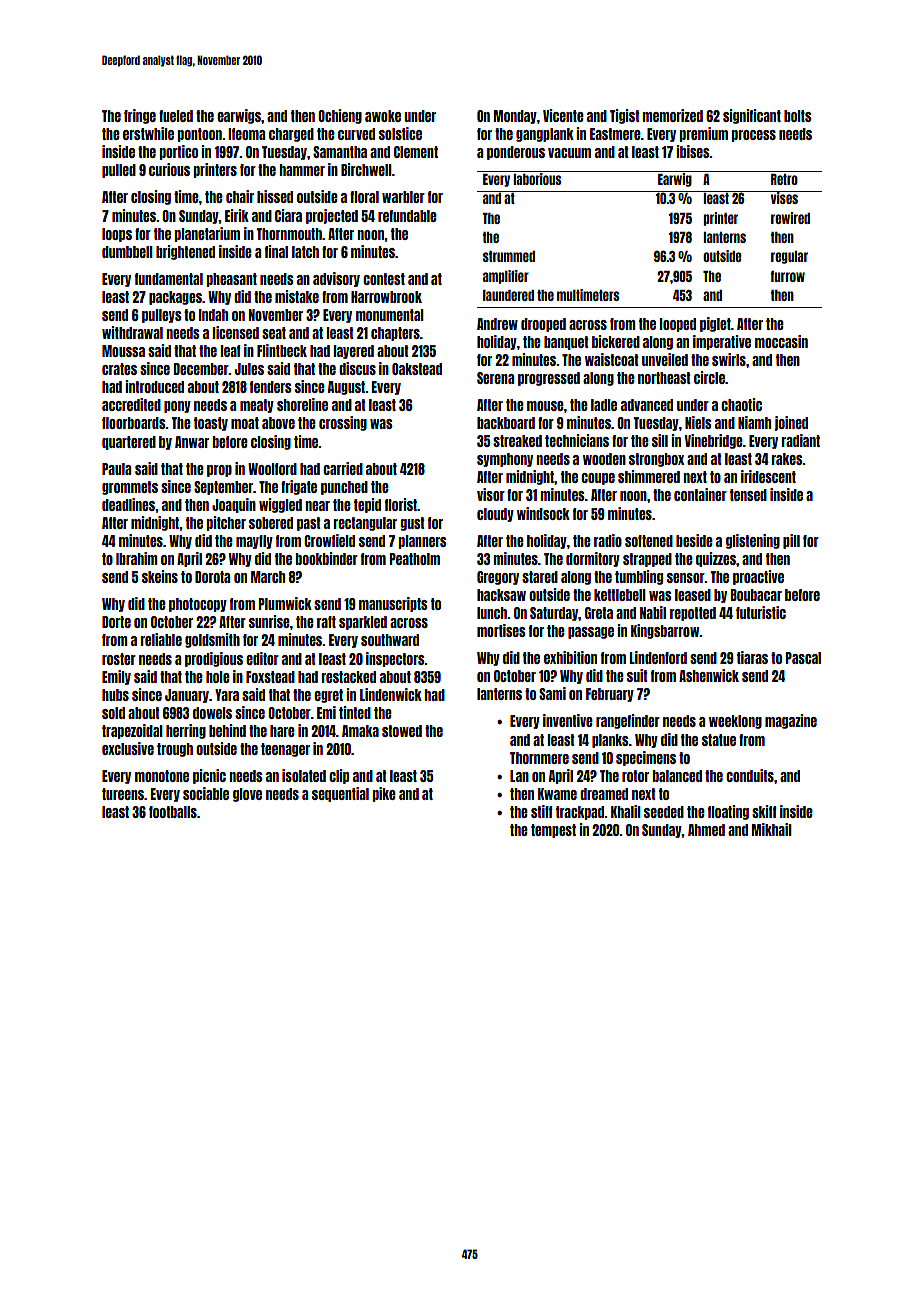 The height and width of the image is (1308, 924). Describe the element at coordinates (772, 829) in the image. I see `Mikhail` at that location.
